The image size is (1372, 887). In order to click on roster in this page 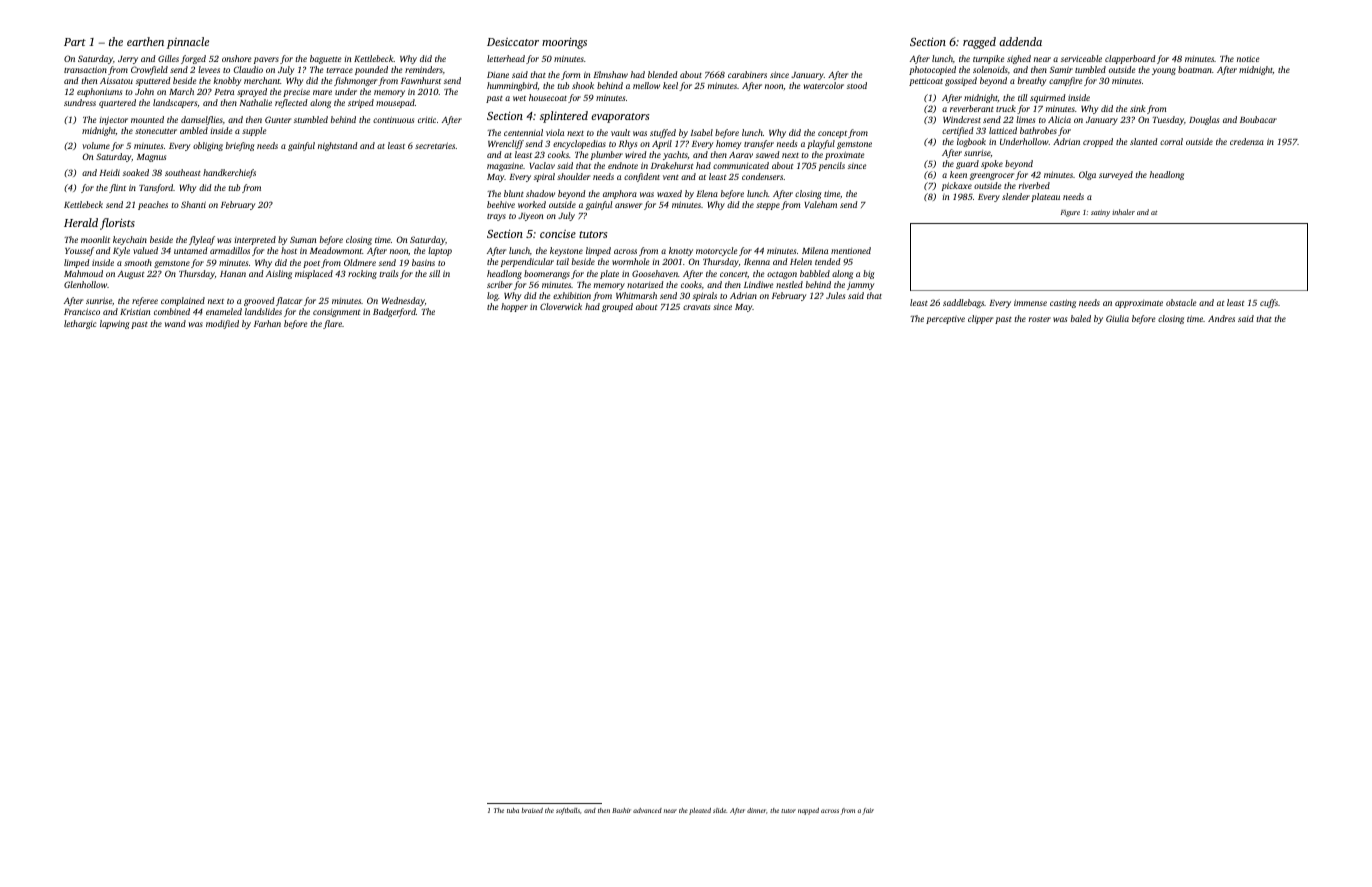, I will do `click(1040, 319)`.
